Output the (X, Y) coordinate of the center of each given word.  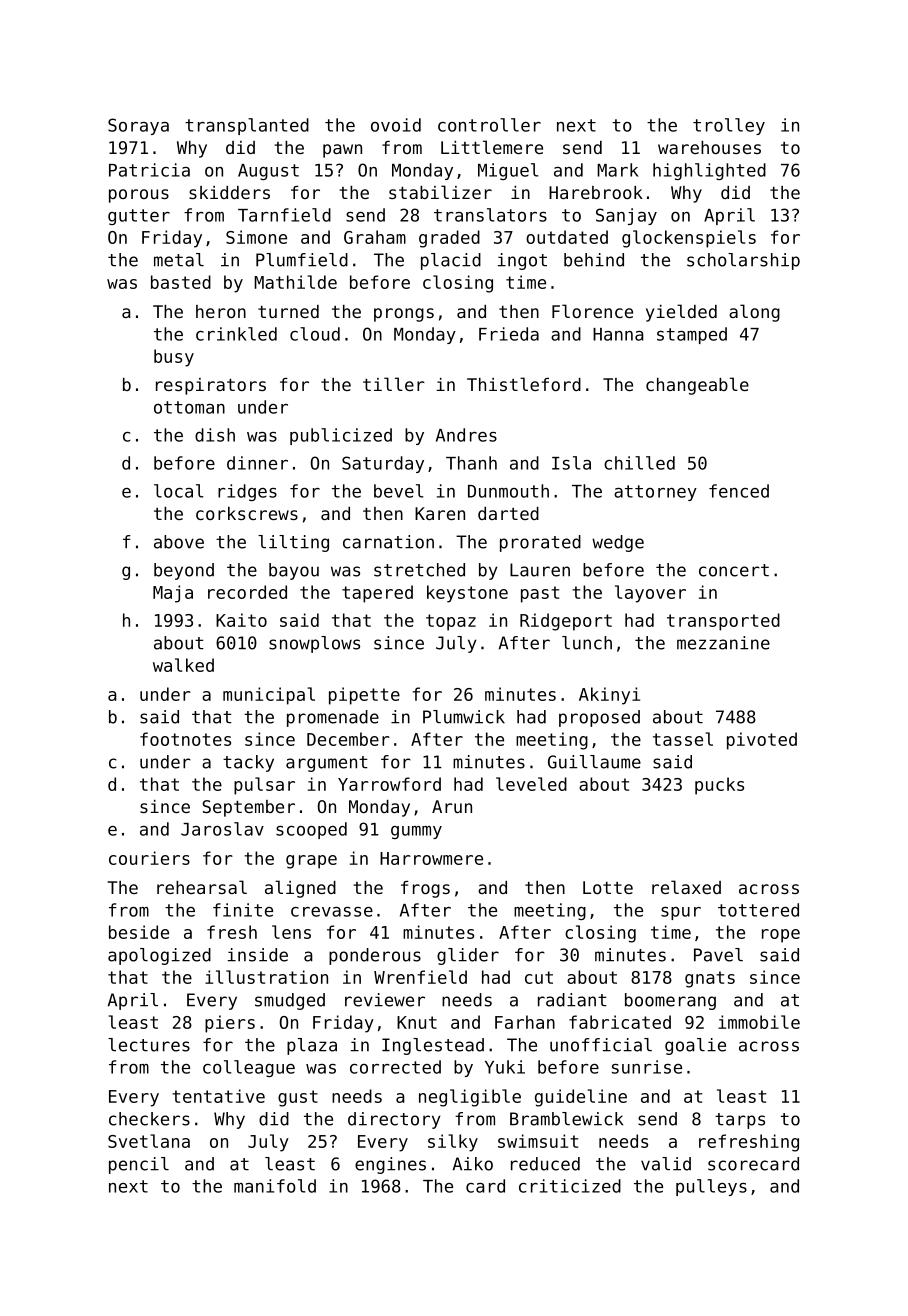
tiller (394, 384)
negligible (470, 1098)
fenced (739, 491)
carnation (388, 542)
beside (139, 932)
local (178, 491)
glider (468, 956)
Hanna (618, 334)
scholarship (743, 261)
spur (681, 913)
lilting (293, 543)
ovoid (396, 125)
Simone (256, 237)
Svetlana (149, 1141)
